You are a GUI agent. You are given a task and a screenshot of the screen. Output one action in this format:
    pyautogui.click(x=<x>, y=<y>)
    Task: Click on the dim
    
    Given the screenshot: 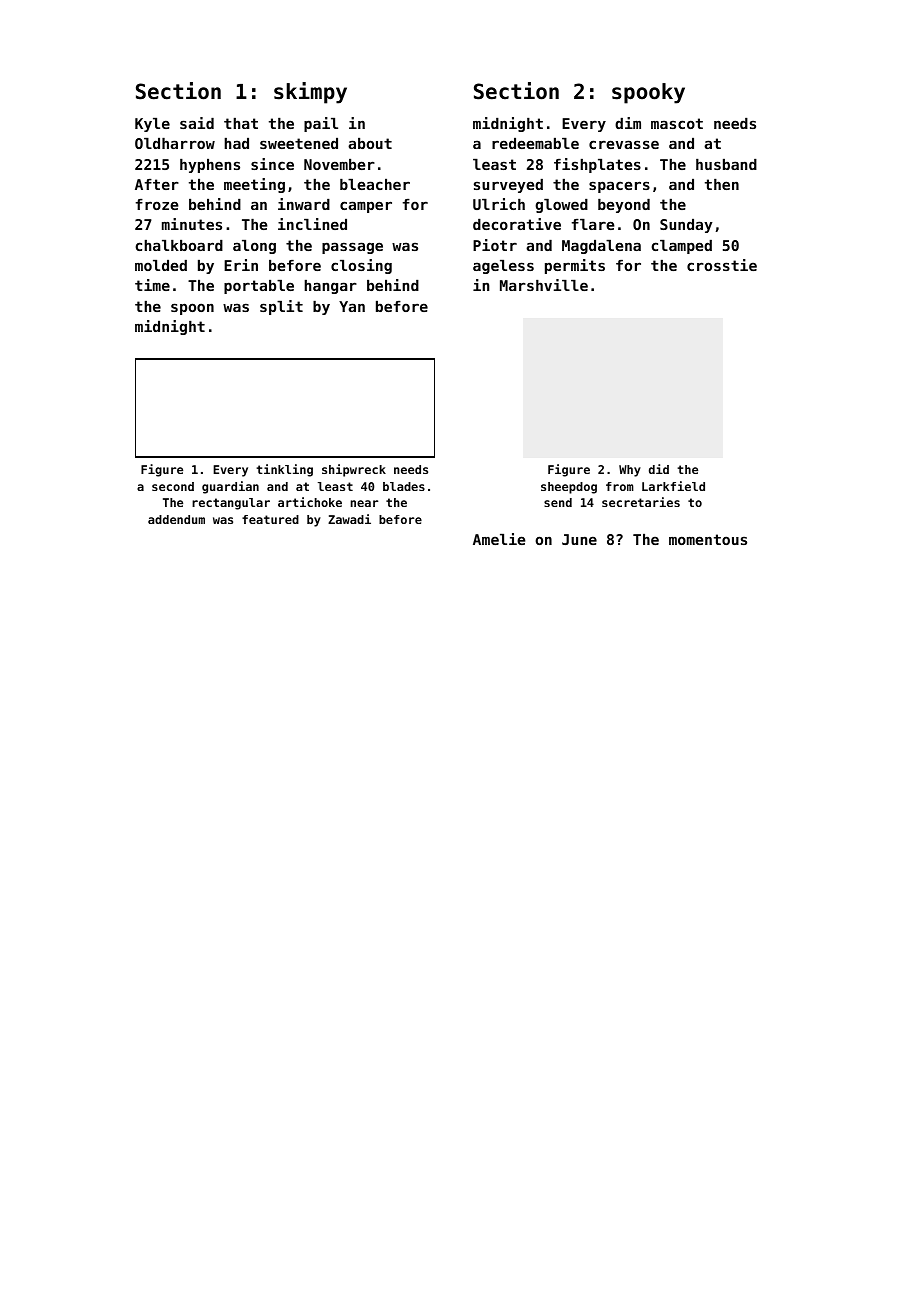 What is the action you would take?
    pyautogui.click(x=628, y=123)
